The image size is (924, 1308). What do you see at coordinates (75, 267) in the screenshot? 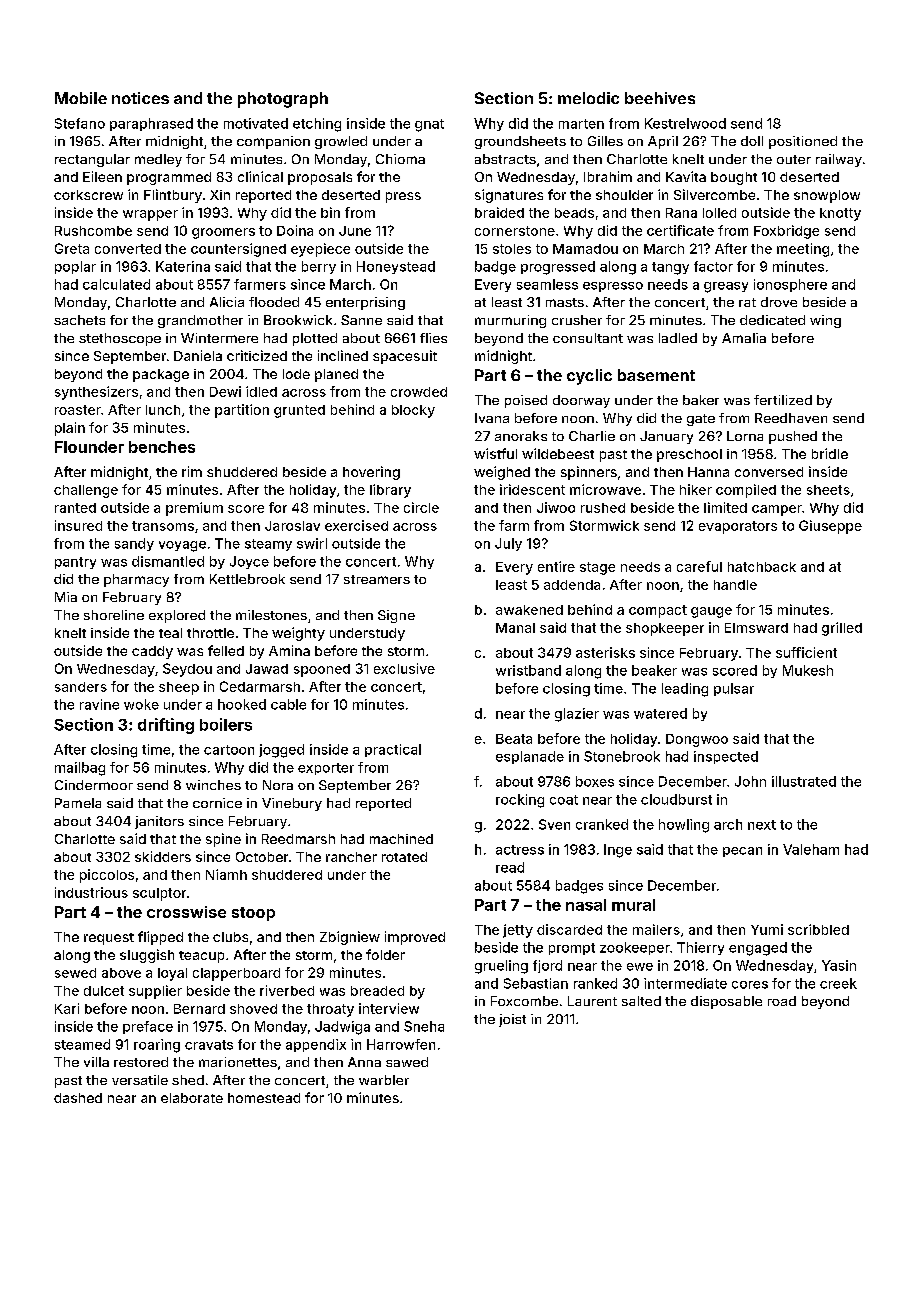
I see `poplar` at bounding box center [75, 267].
